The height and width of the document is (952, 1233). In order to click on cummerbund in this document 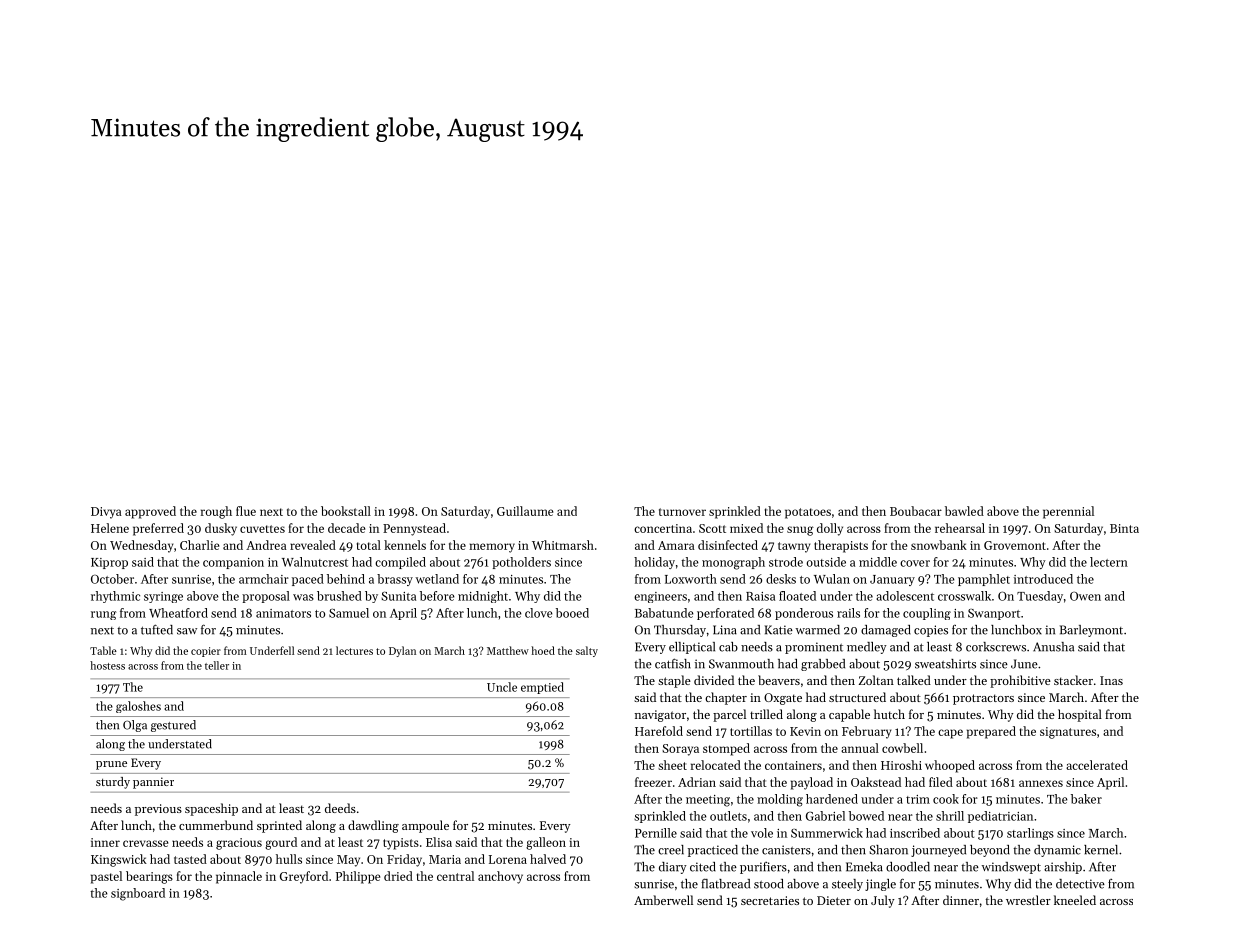, I will do `click(216, 825)`.
